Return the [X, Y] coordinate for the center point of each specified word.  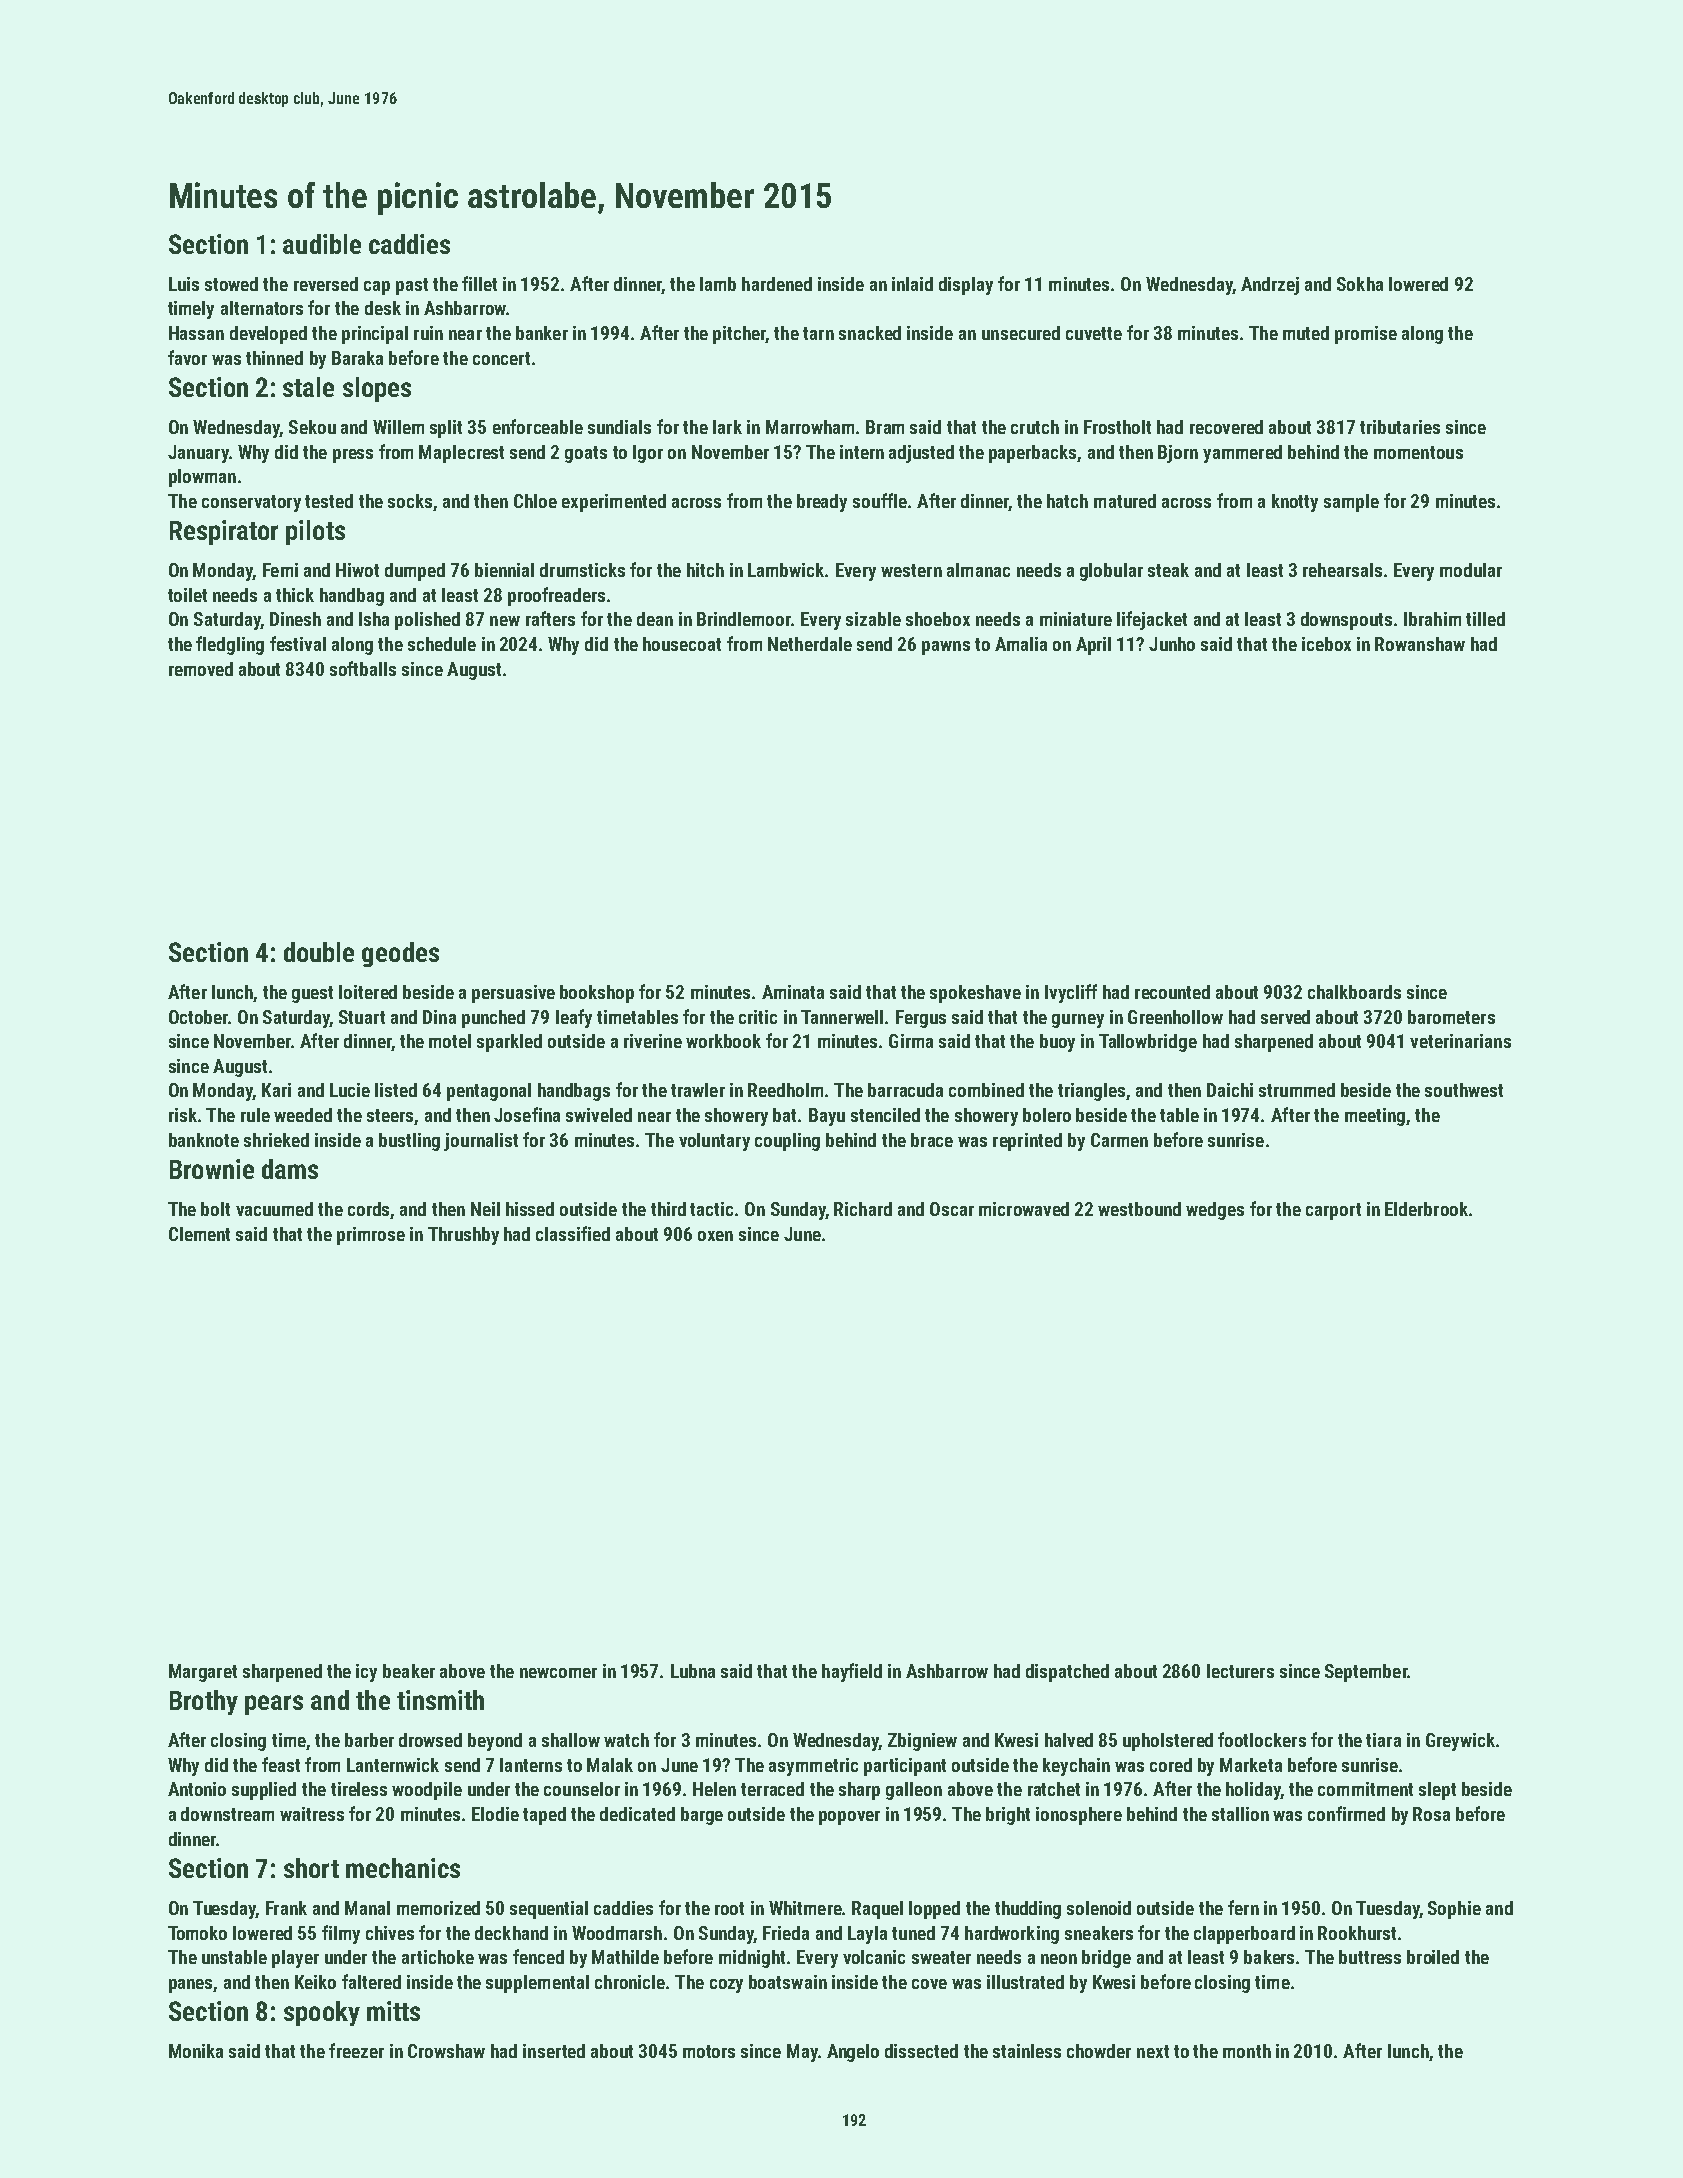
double [319, 952]
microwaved [1024, 1209]
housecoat [682, 644]
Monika [196, 2051]
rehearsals [1342, 570]
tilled [1485, 619]
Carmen [1119, 1140]
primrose [371, 1236]
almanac [978, 570]
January [198, 454]
